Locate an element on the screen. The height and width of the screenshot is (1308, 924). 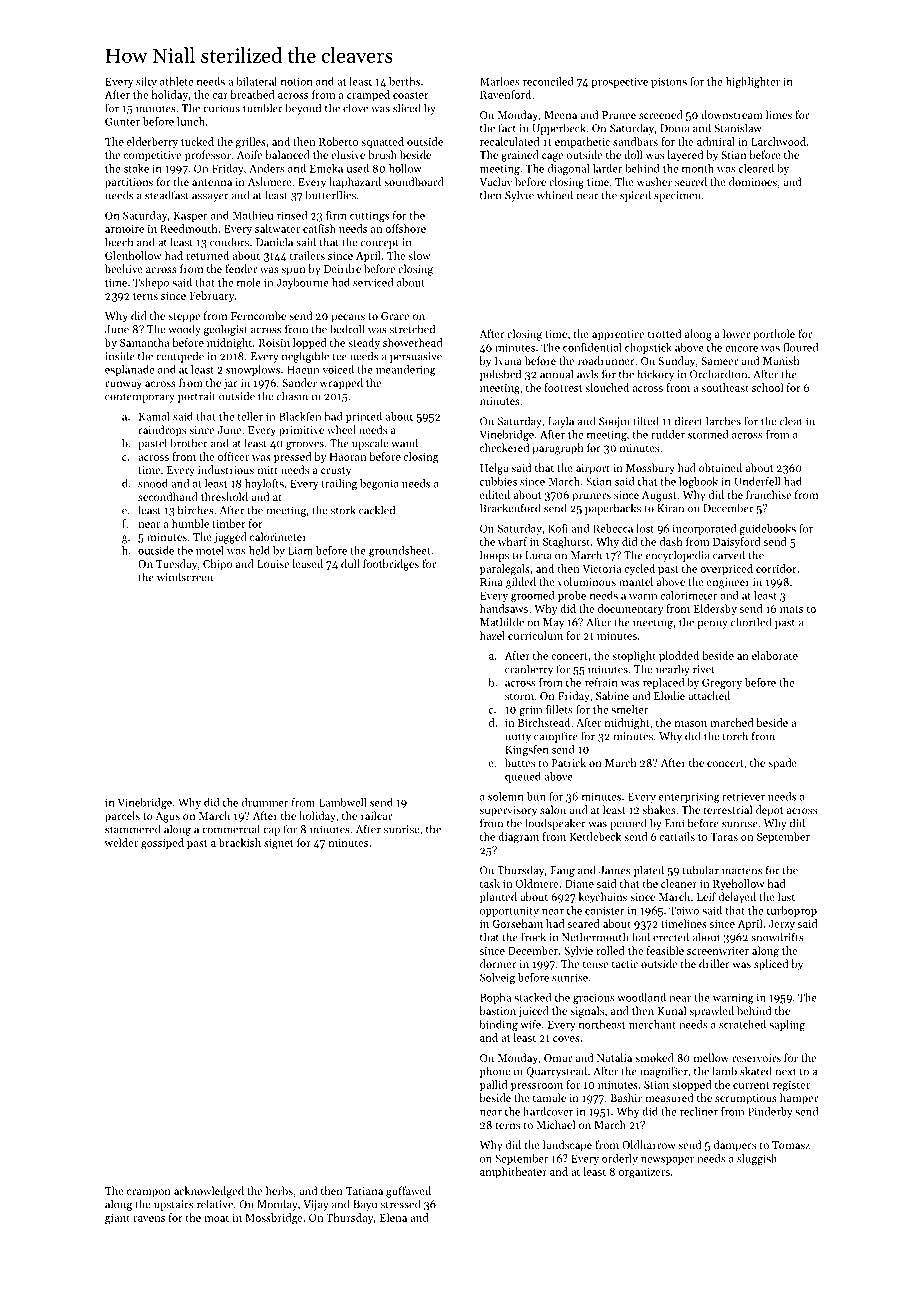
Bopha is located at coordinates (495, 998).
